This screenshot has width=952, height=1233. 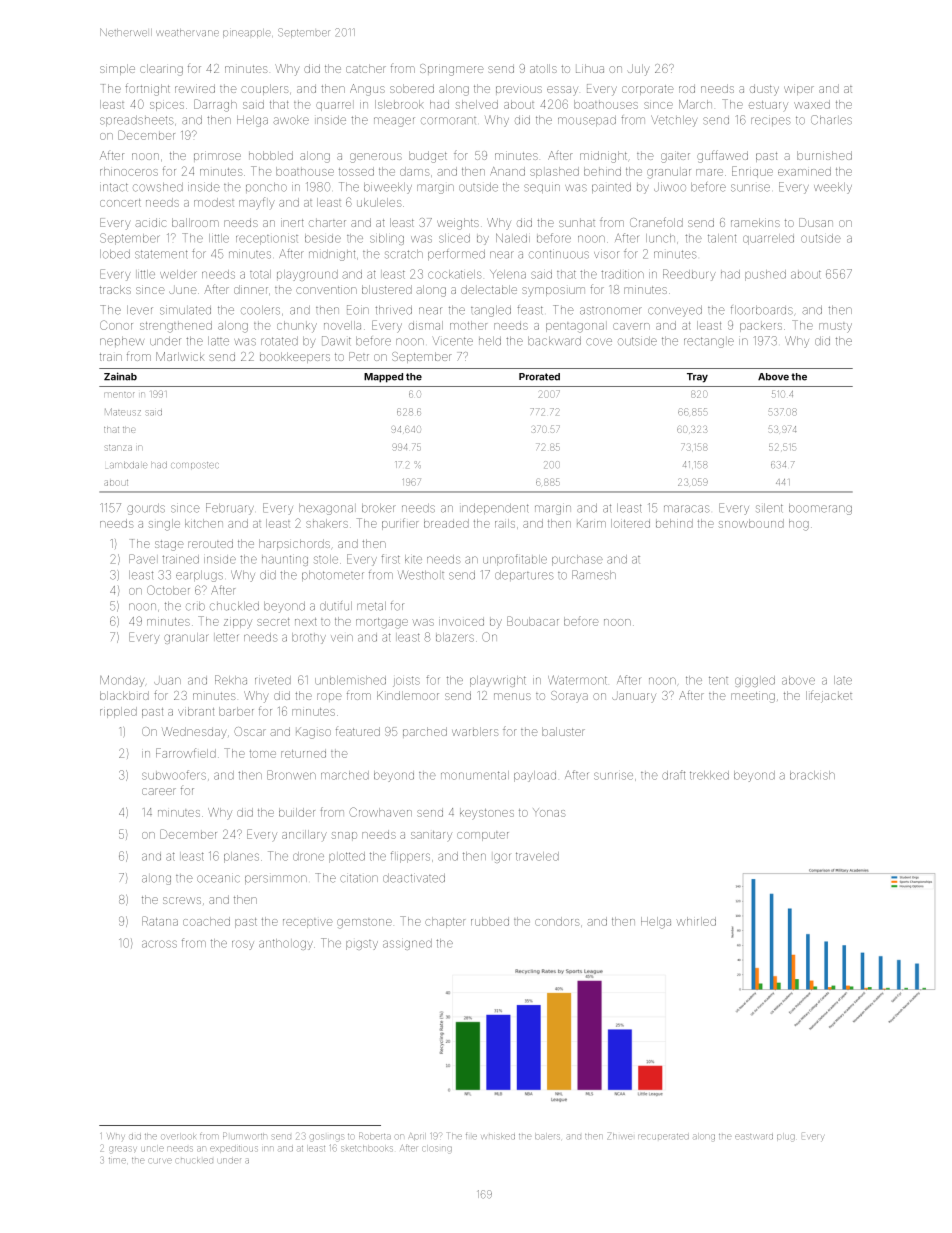 I want to click on Igor, so click(x=502, y=858).
